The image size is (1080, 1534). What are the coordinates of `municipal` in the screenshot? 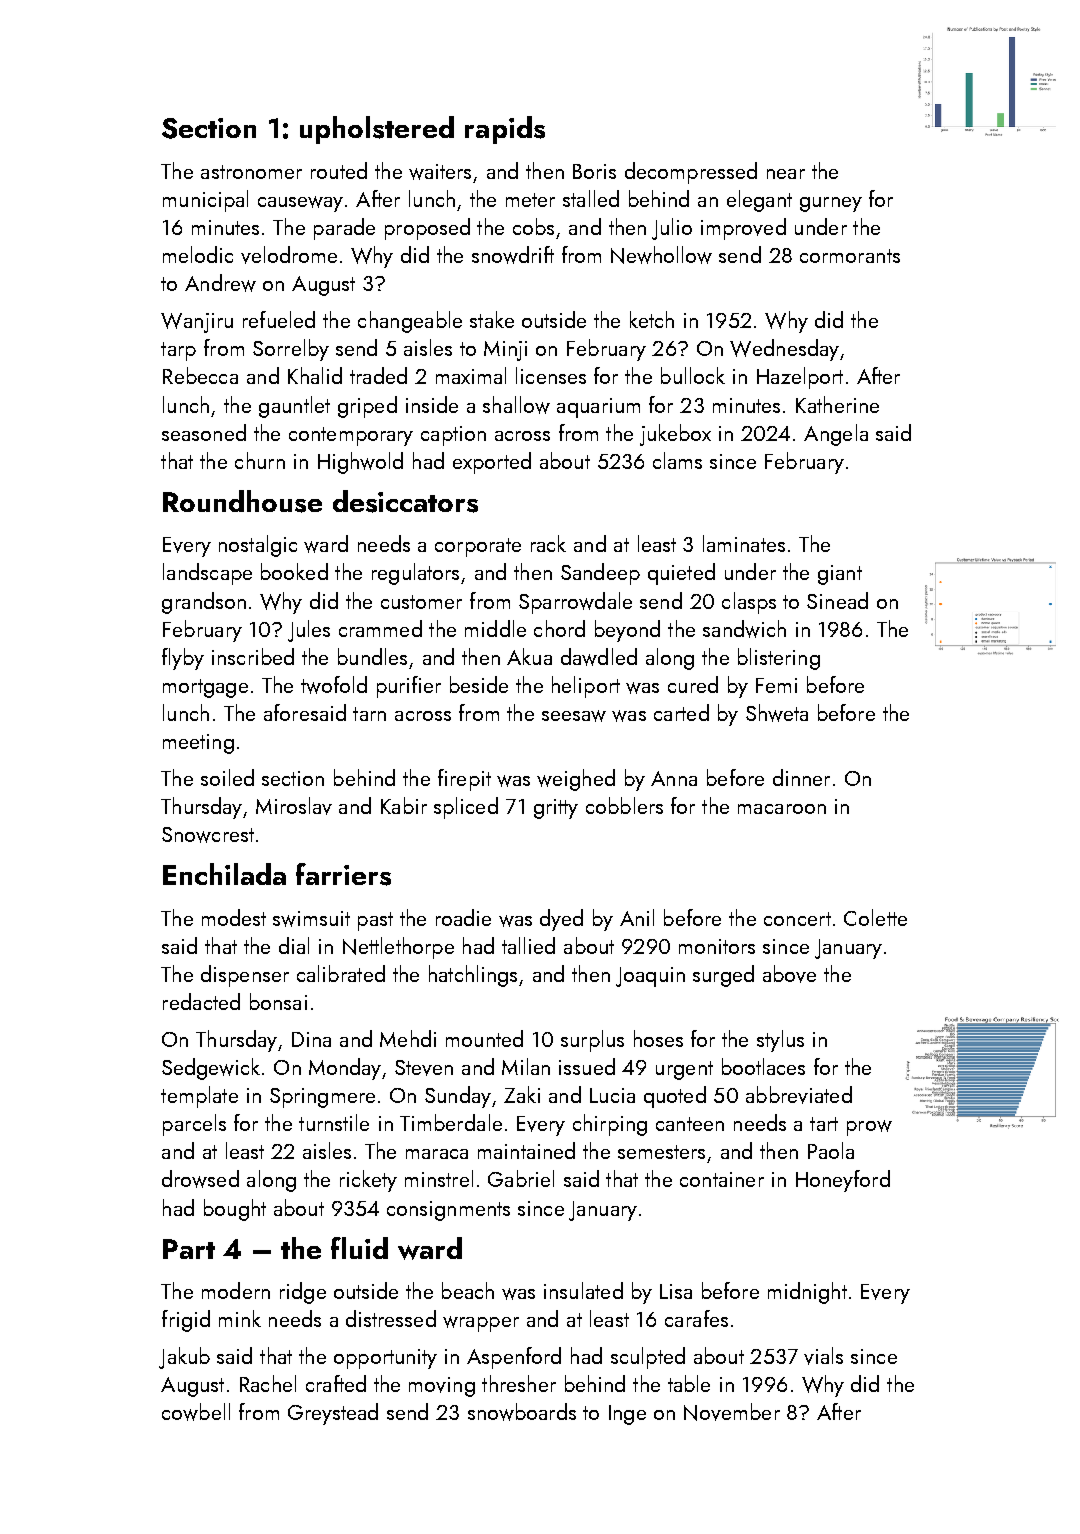 It's located at (205, 201).
